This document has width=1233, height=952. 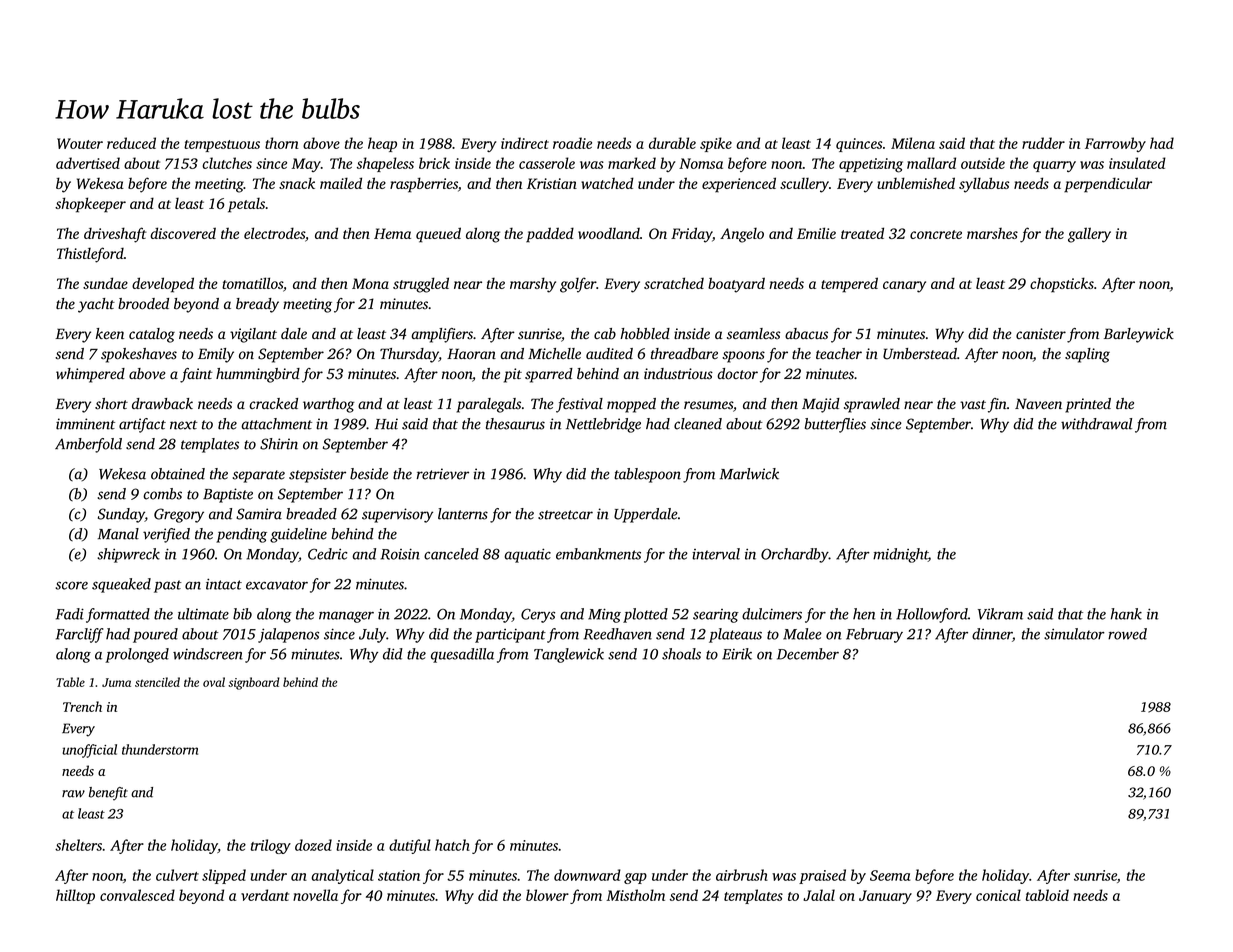 I want to click on spike, so click(x=716, y=144).
